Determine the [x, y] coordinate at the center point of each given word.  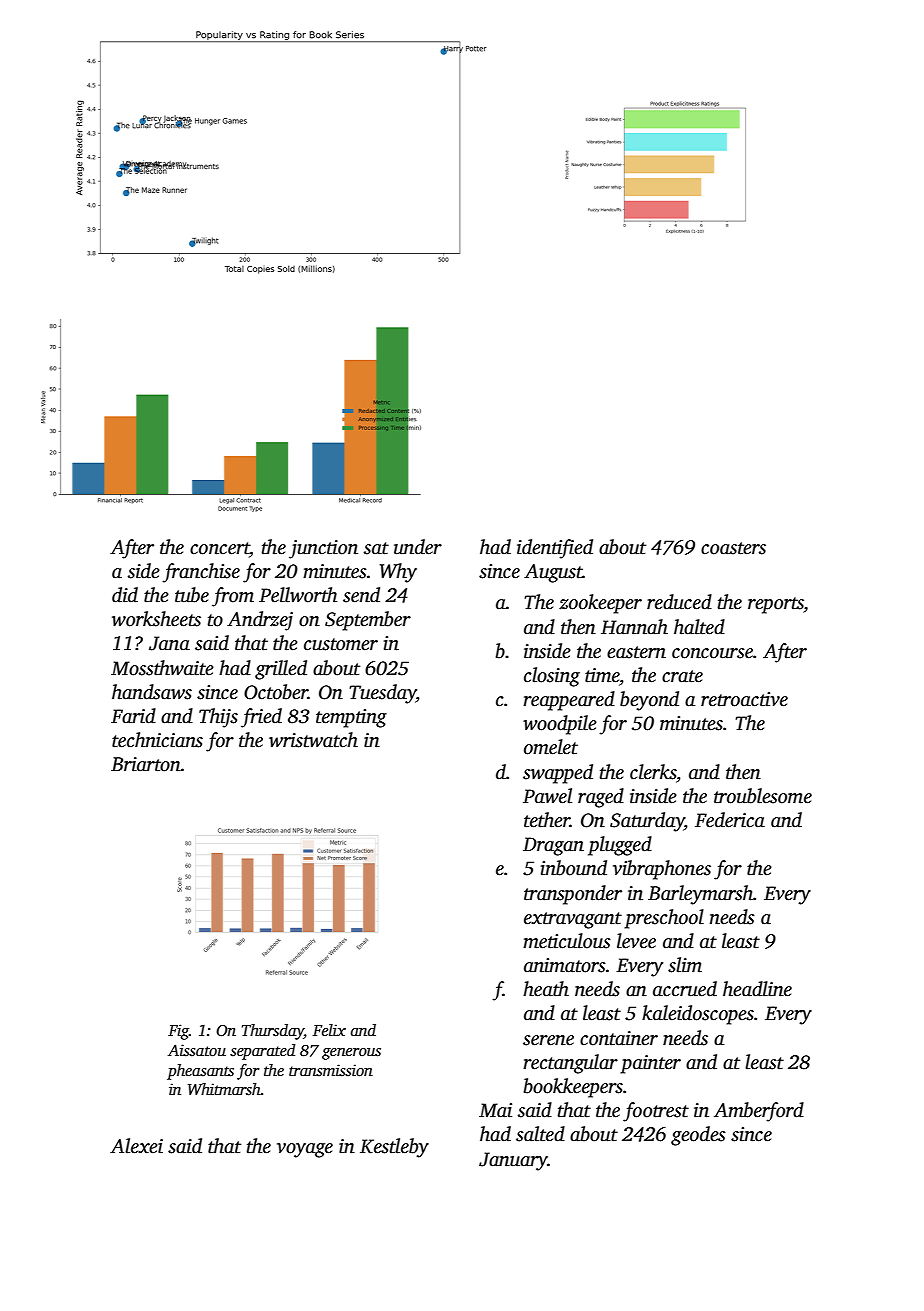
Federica [730, 820]
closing [552, 677]
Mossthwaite [162, 668]
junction [323, 549]
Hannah [634, 627]
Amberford [759, 1112]
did [125, 595]
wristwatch [313, 740]
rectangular [570, 1064]
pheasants [200, 1072]
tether [547, 820]
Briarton [146, 764]
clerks [653, 772]
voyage [305, 1150]
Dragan [553, 846]
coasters [733, 548]
